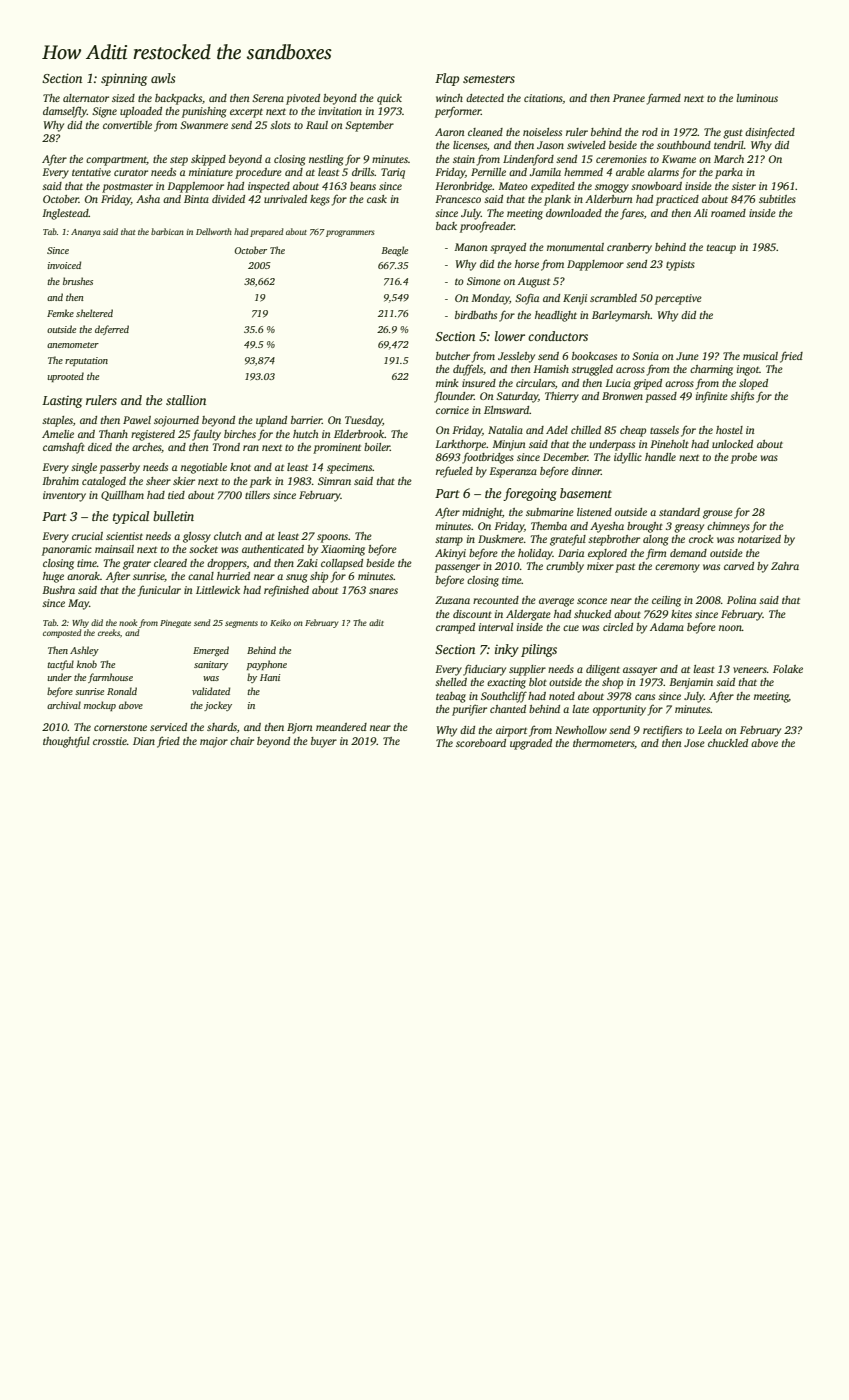 The width and height of the image is (849, 1400). Describe the element at coordinates (85, 233) in the image. I see `Ananya` at that location.
